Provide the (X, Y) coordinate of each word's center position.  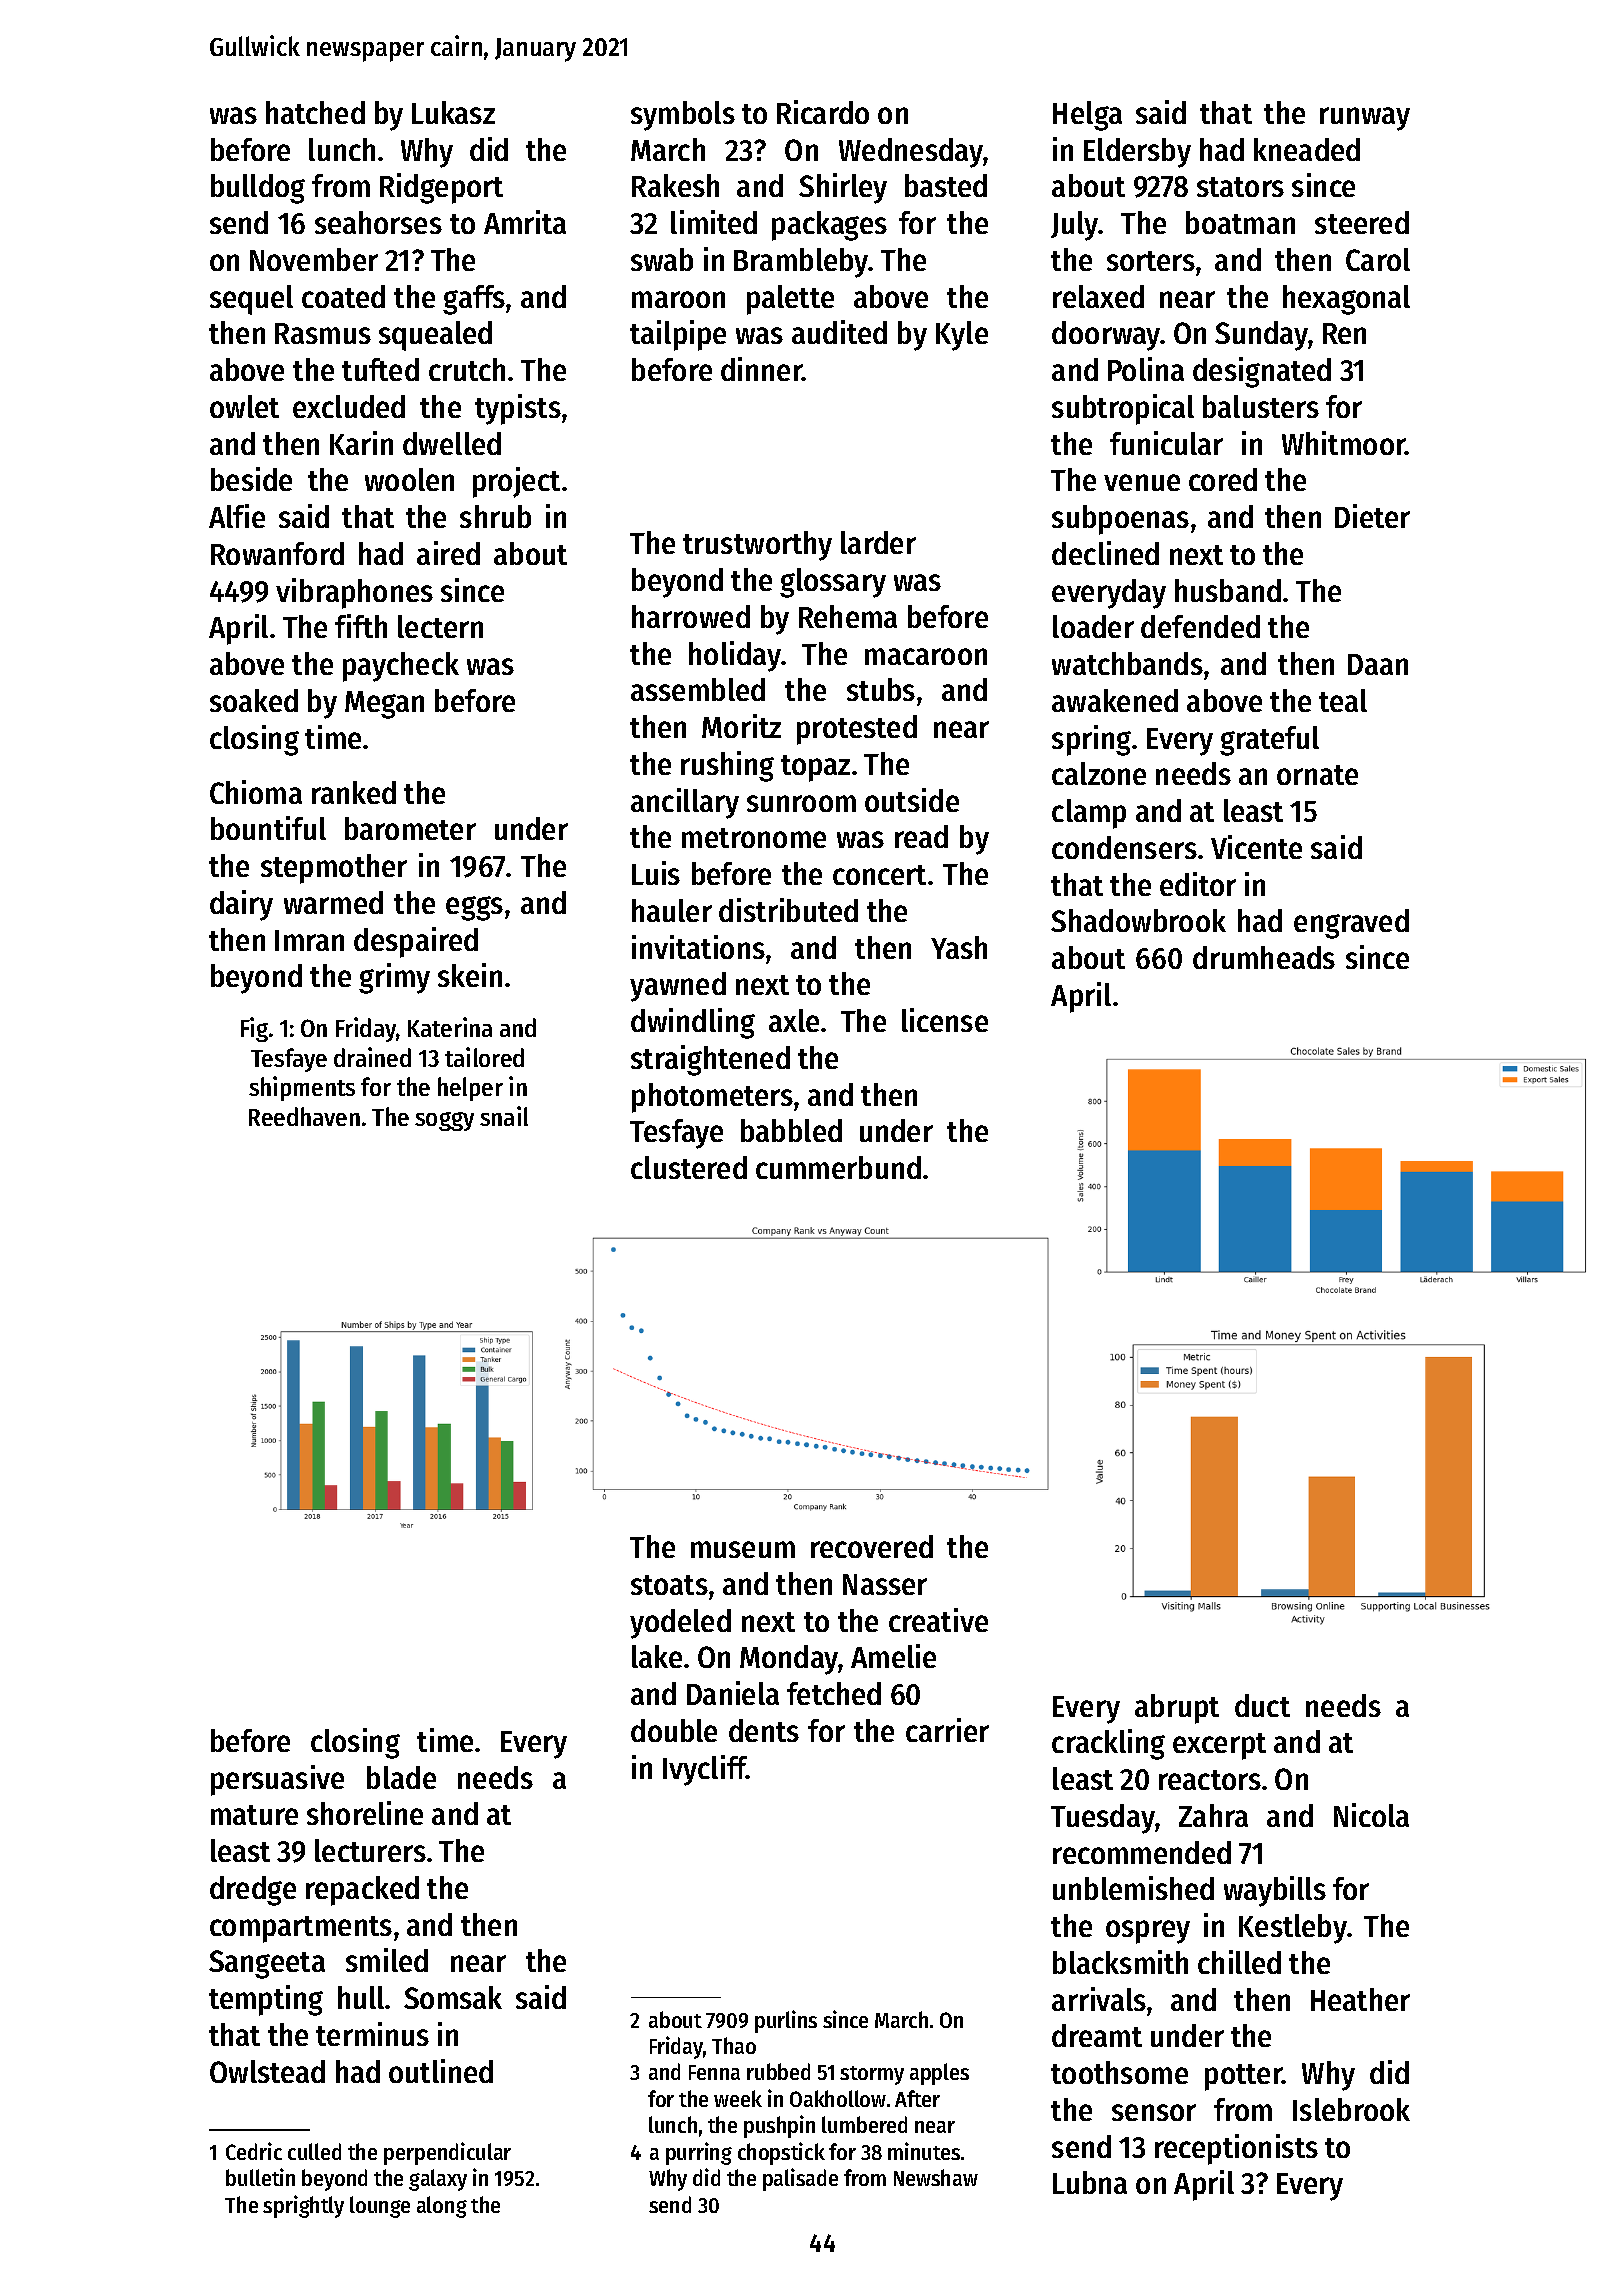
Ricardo (823, 112)
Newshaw (936, 2177)
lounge (380, 2207)
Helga (1087, 116)
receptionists (1236, 2149)
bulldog (258, 189)
